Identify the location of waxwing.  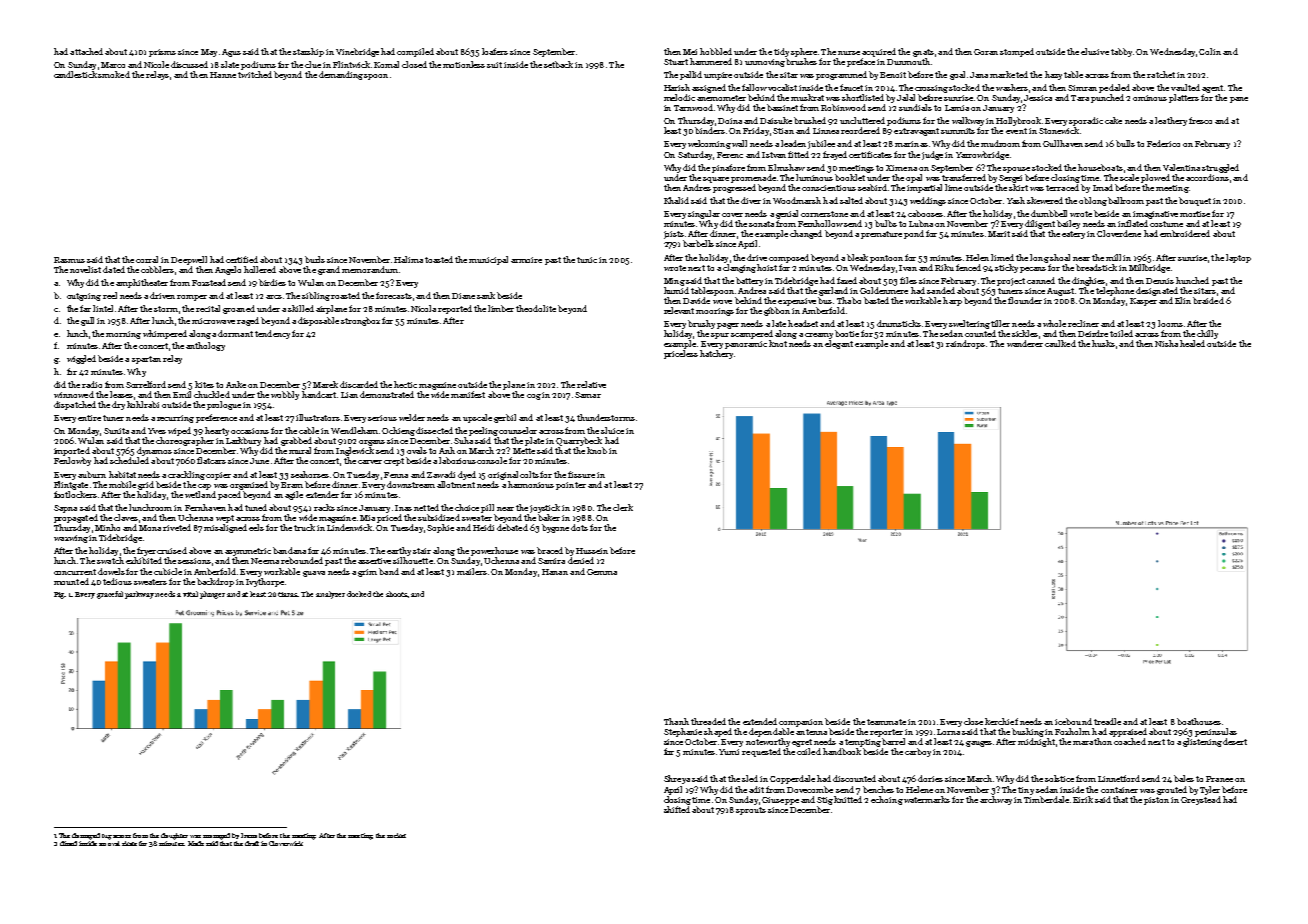
(71, 539).
